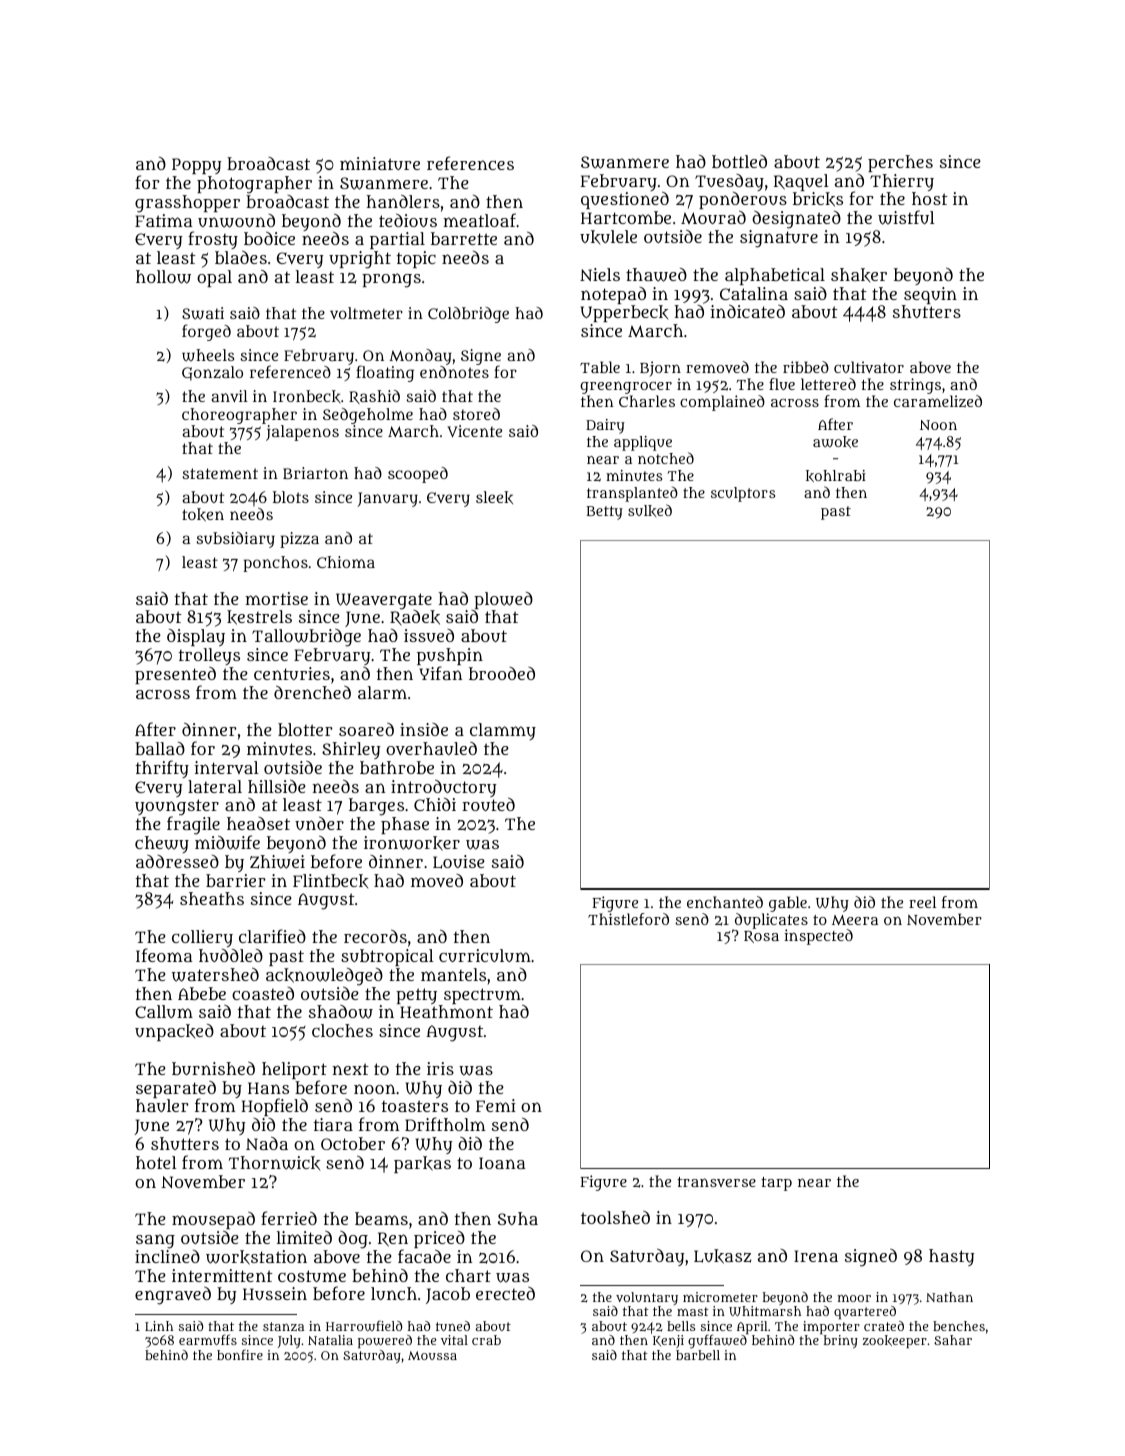  Describe the element at coordinates (464, 238) in the screenshot. I see `barrette` at that location.
